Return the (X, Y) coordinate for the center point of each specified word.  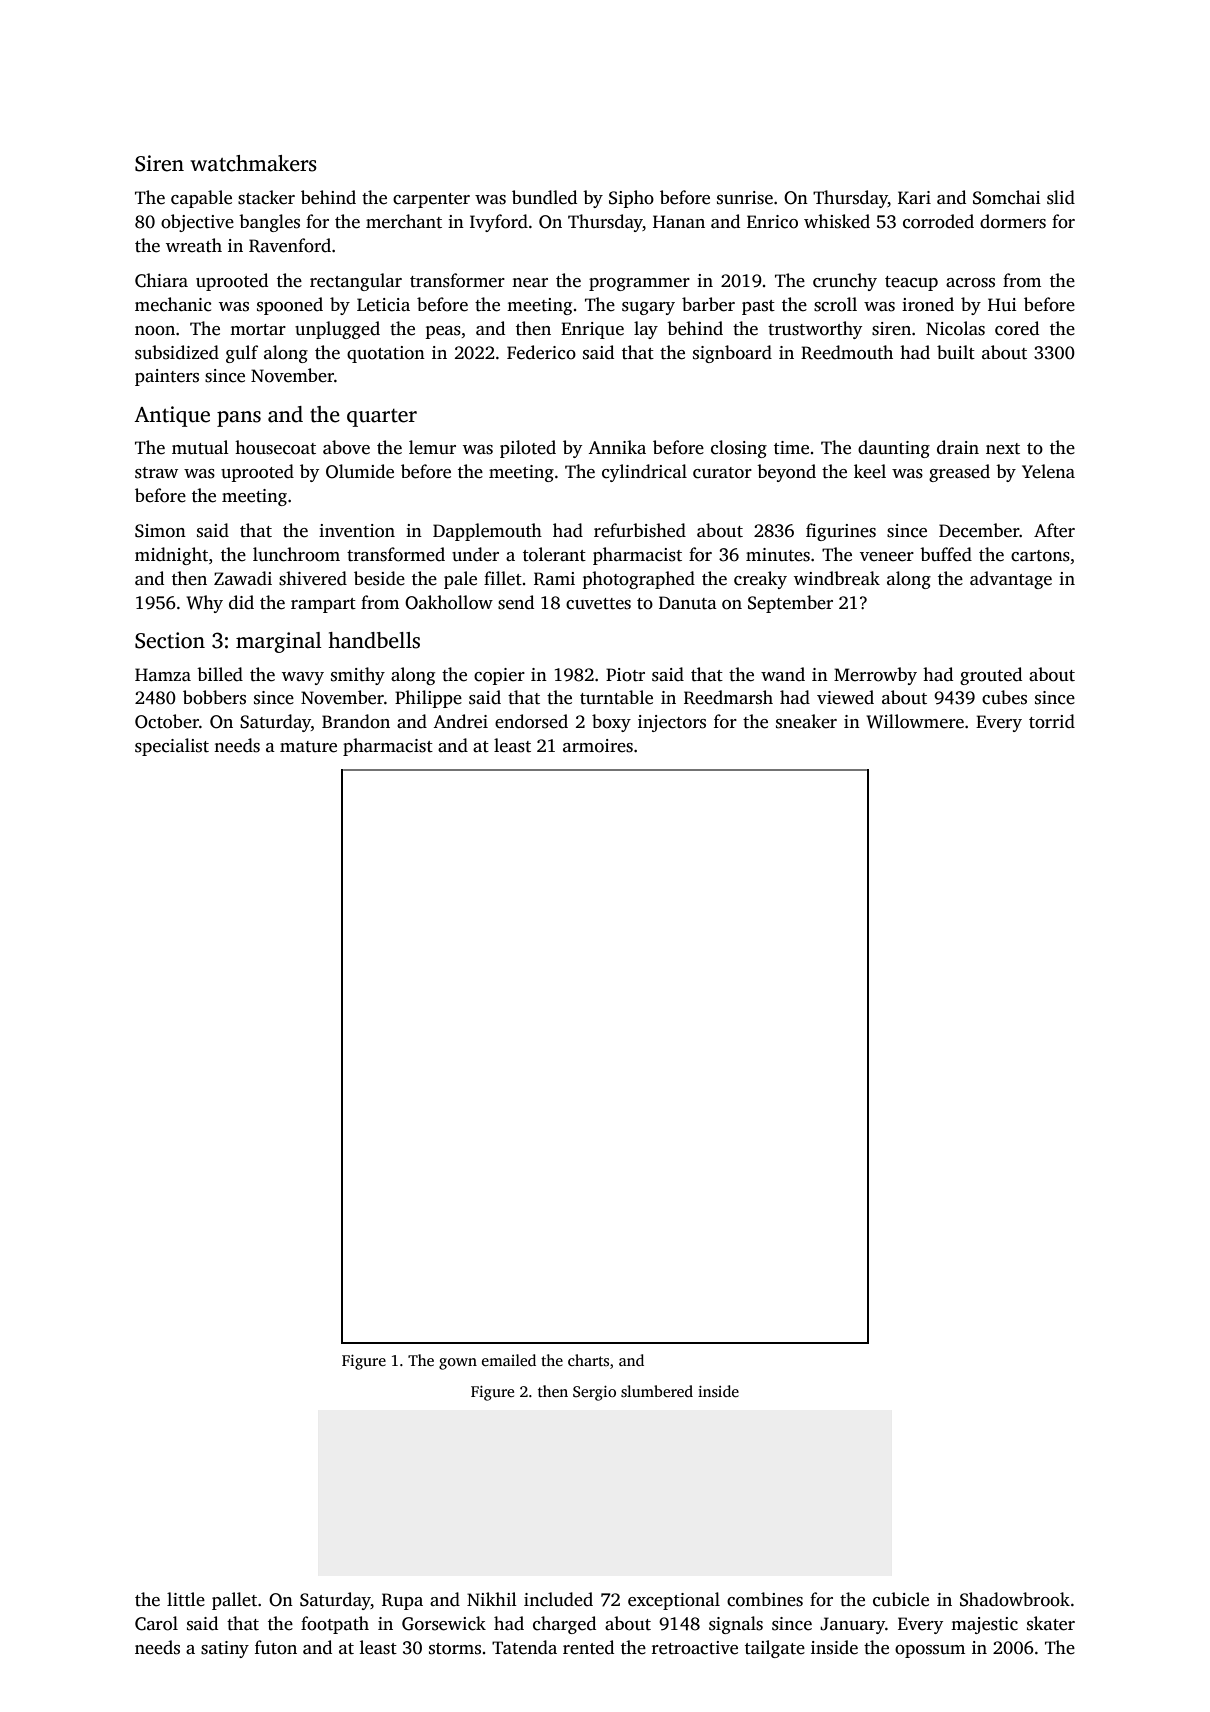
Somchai (1007, 197)
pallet (234, 1601)
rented (588, 1647)
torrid (1052, 721)
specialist (172, 747)
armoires (598, 746)
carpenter (431, 200)
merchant (404, 221)
